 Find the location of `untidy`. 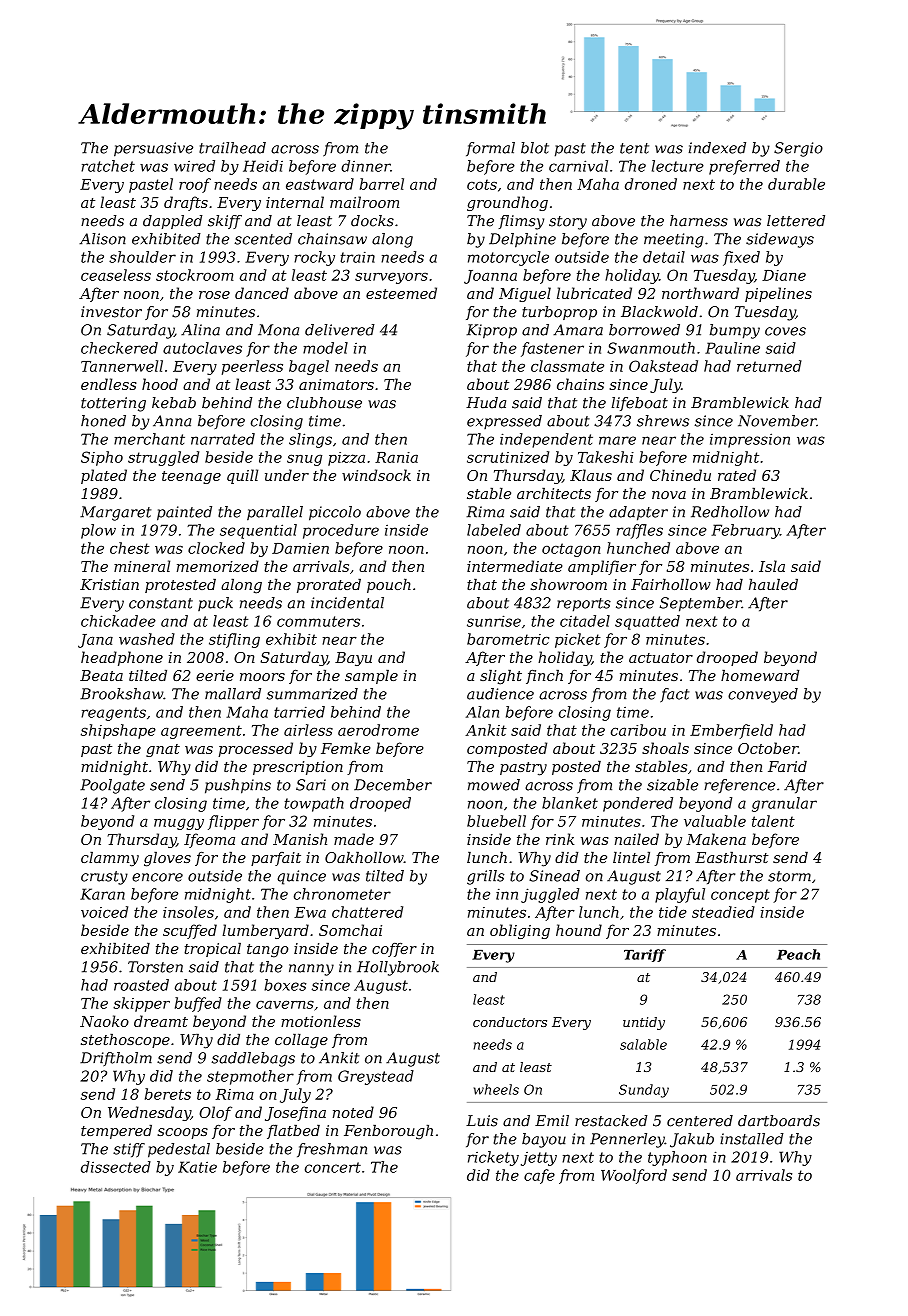

untidy is located at coordinates (644, 1023).
